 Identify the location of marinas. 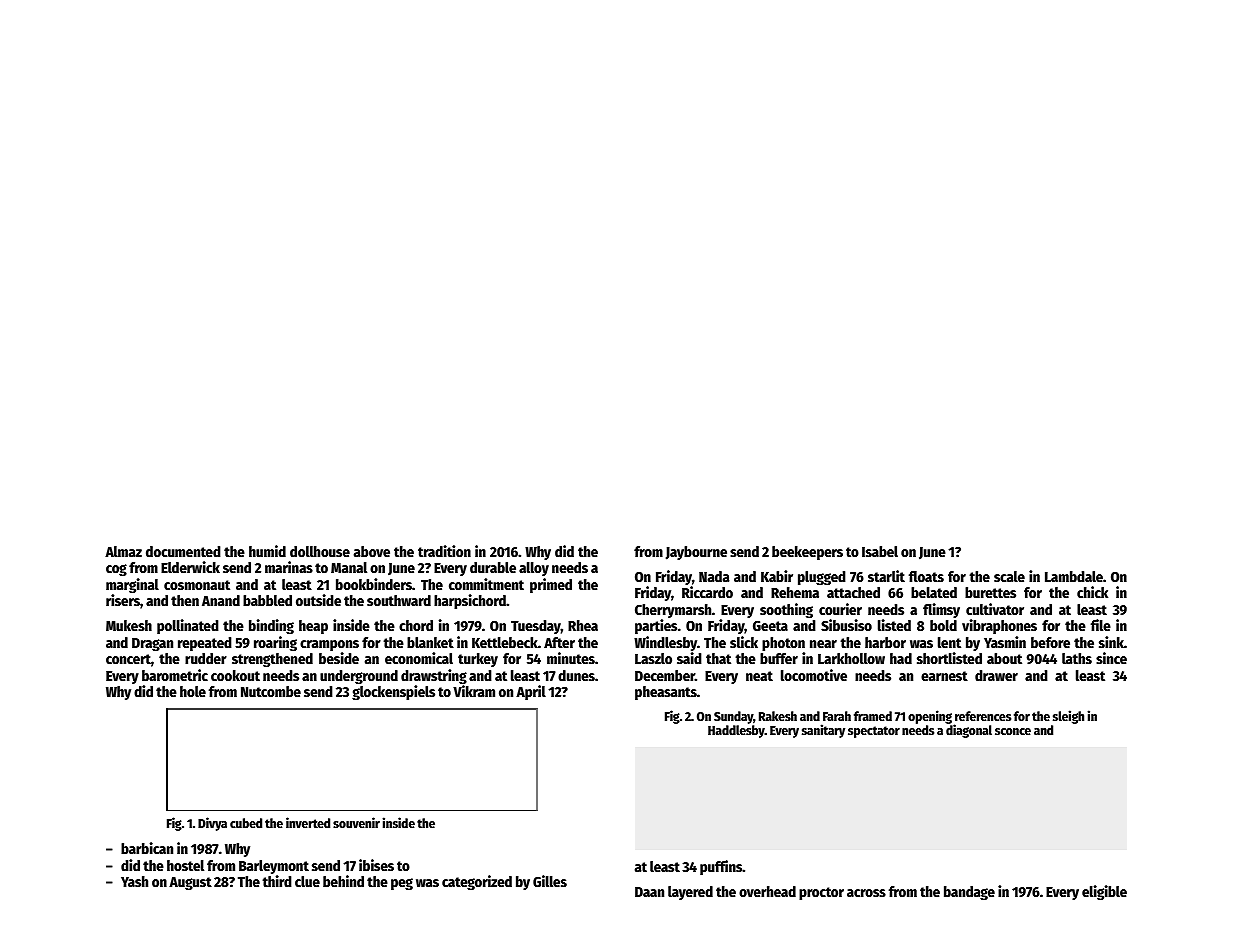
(289, 567).
